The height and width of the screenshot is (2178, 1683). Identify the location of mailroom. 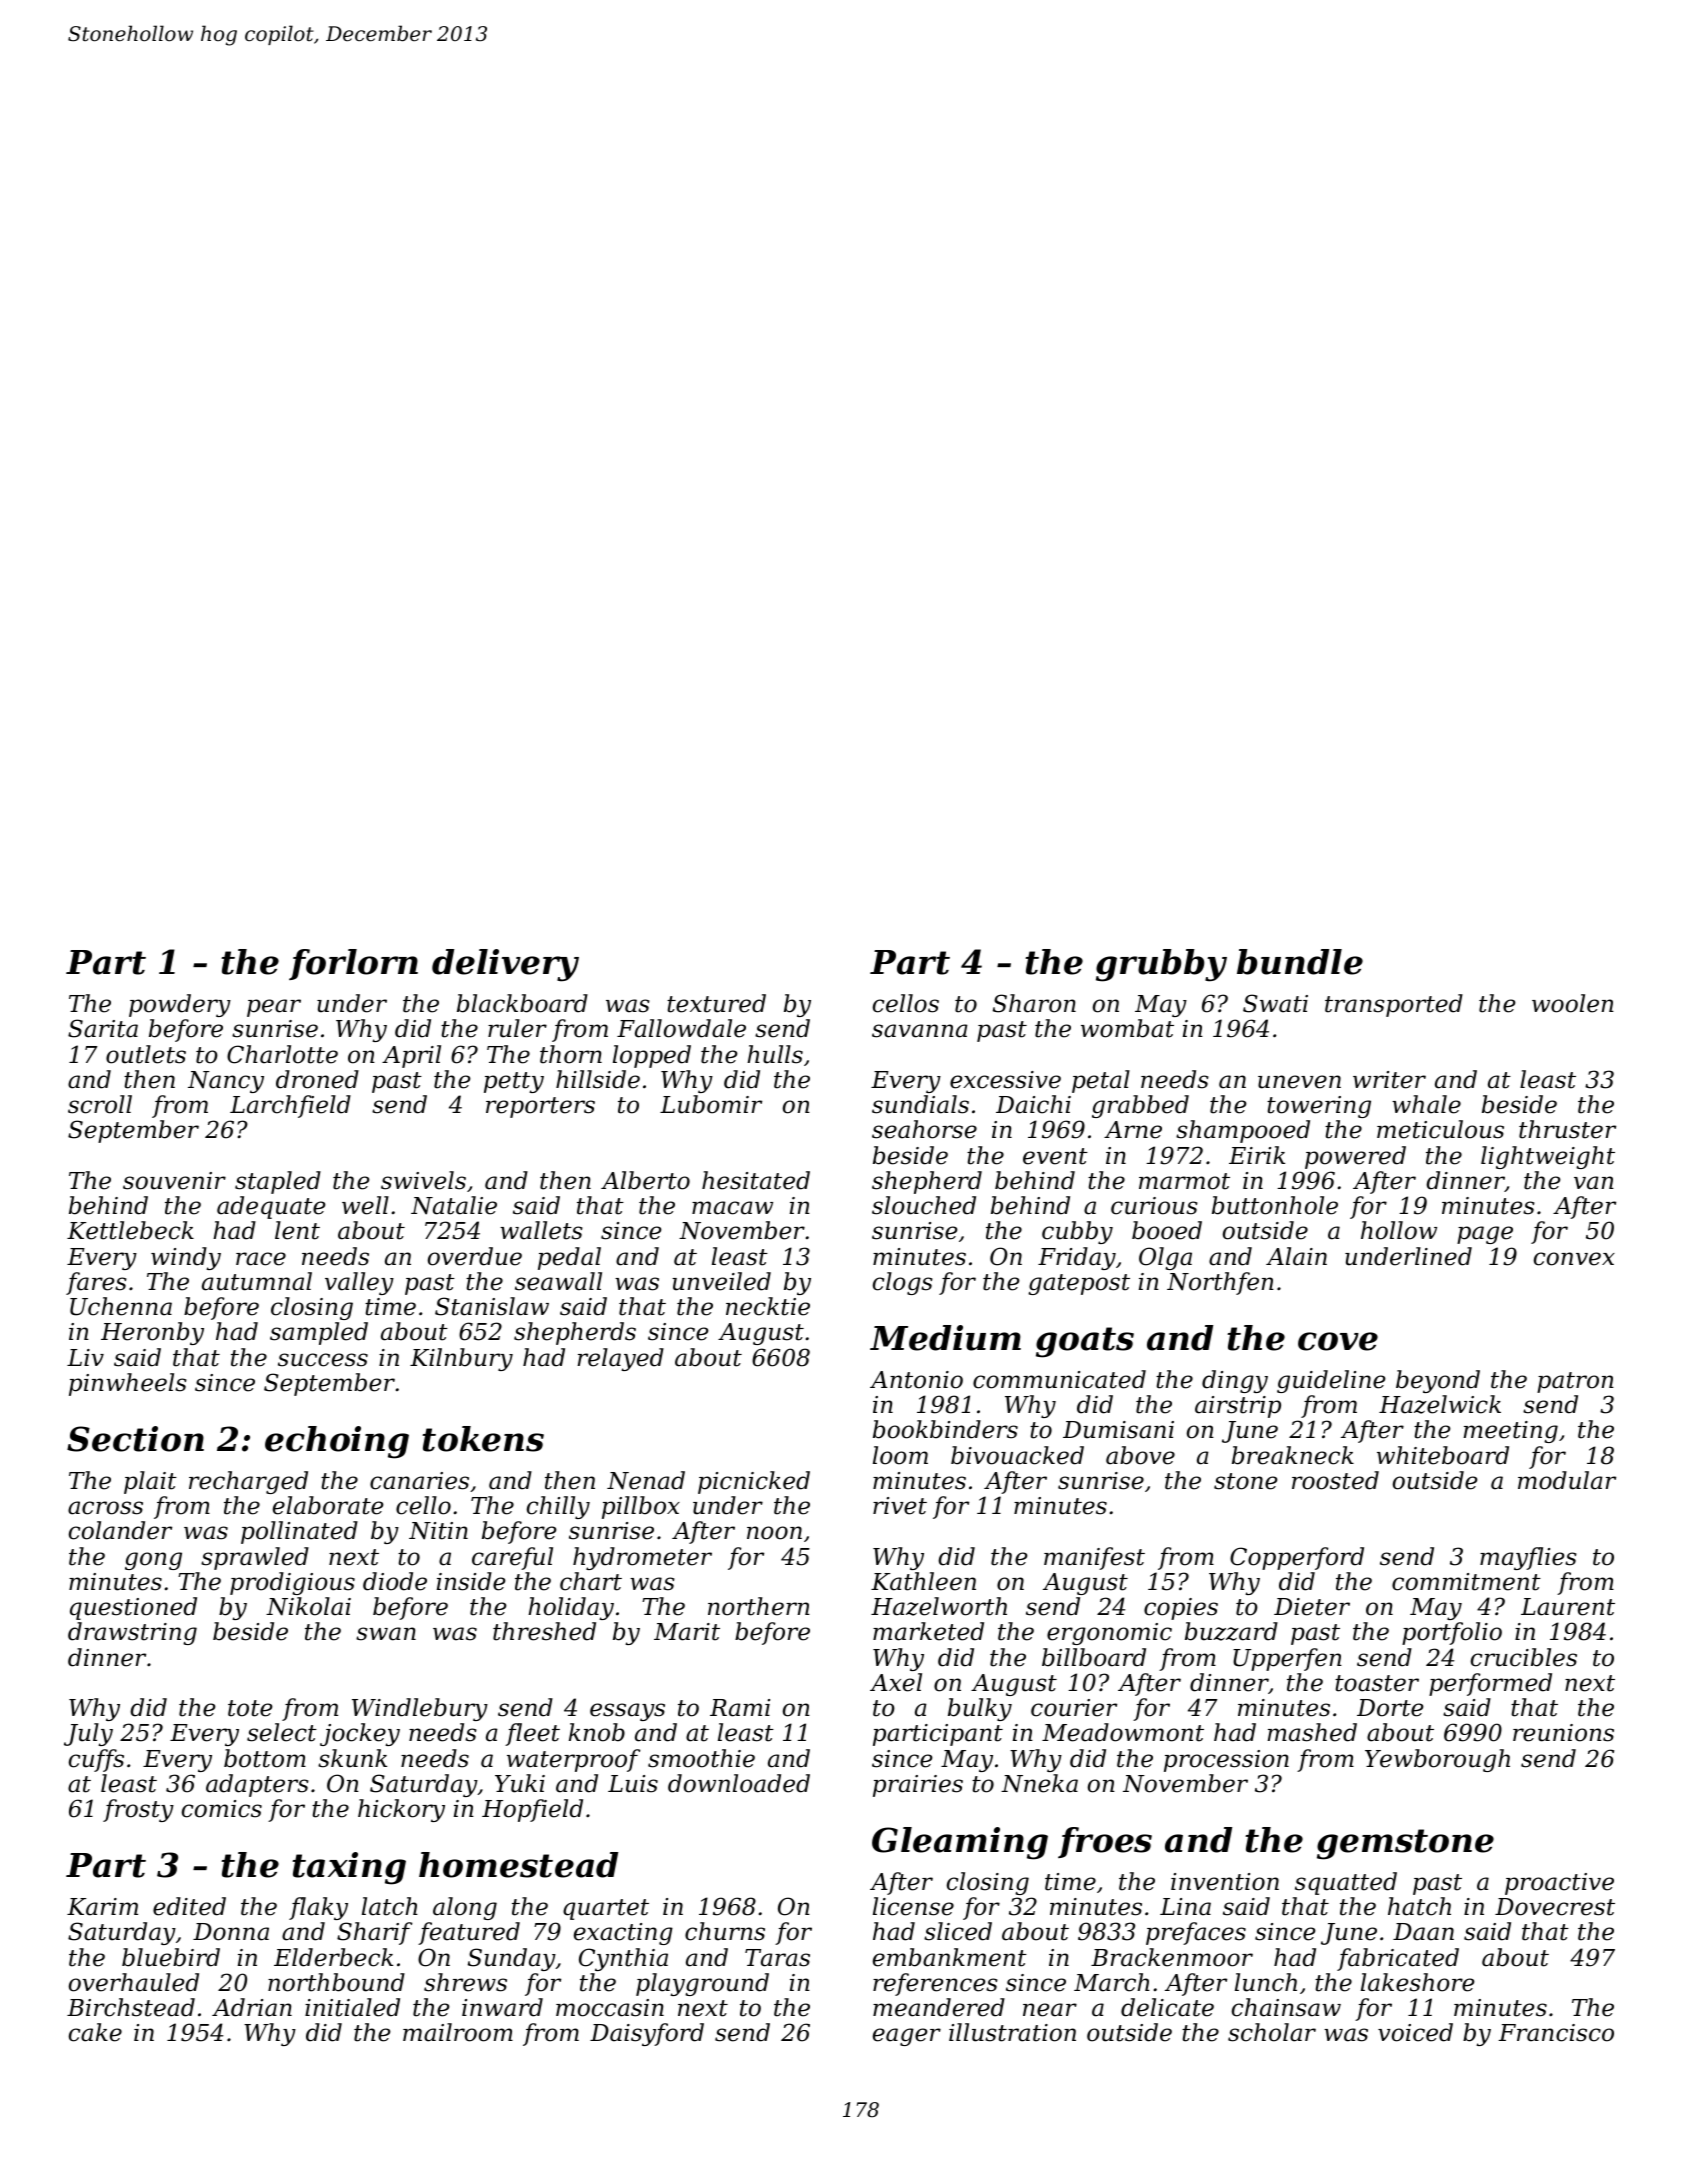
(458, 2032).
